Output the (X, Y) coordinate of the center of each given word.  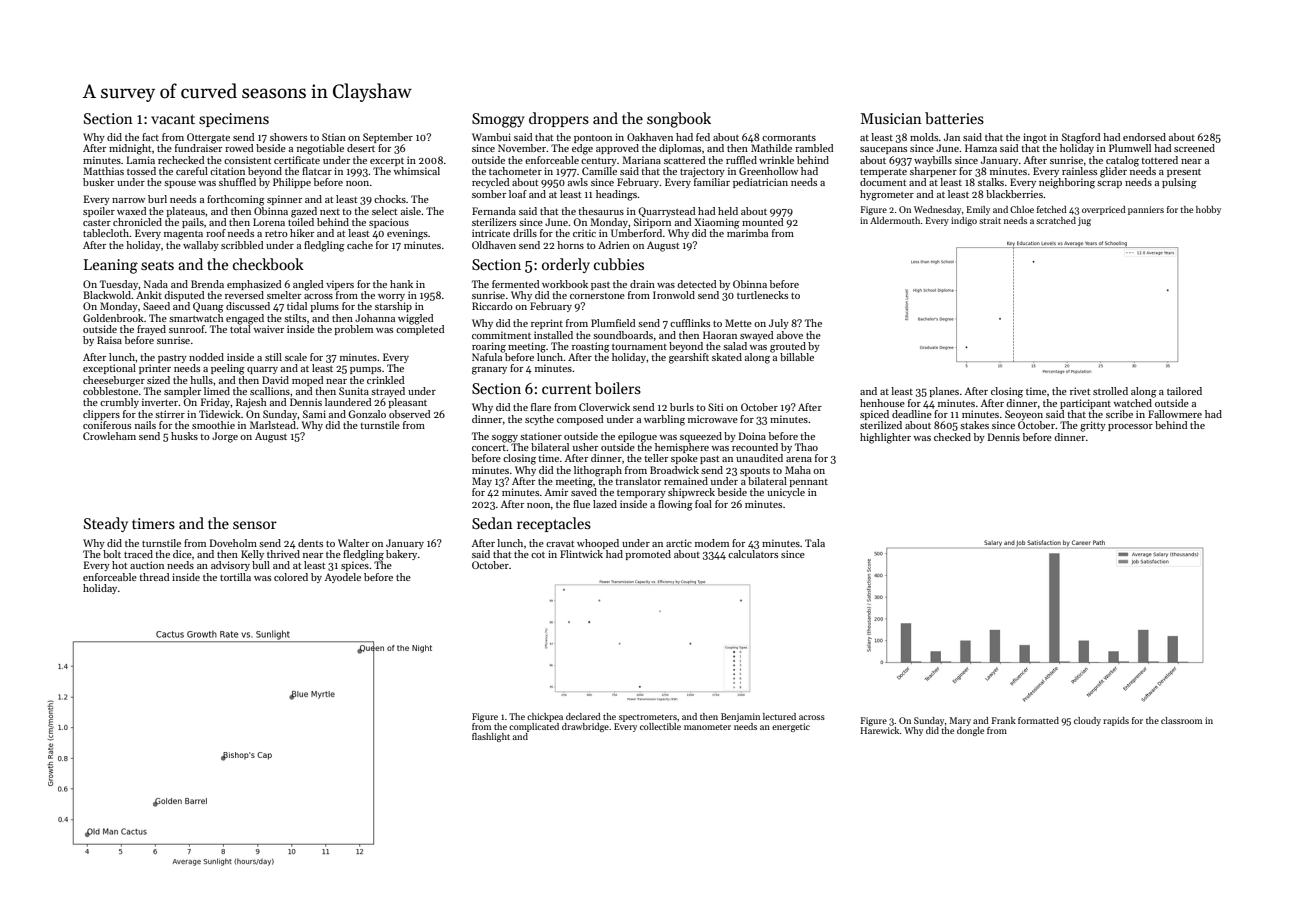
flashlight (491, 737)
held (728, 211)
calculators (753, 554)
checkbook (268, 264)
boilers (618, 388)
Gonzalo (367, 414)
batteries (954, 118)
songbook (679, 120)
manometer (707, 727)
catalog (1122, 161)
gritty (1093, 426)
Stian (334, 137)
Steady (106, 524)
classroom (1181, 720)
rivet (1080, 391)
